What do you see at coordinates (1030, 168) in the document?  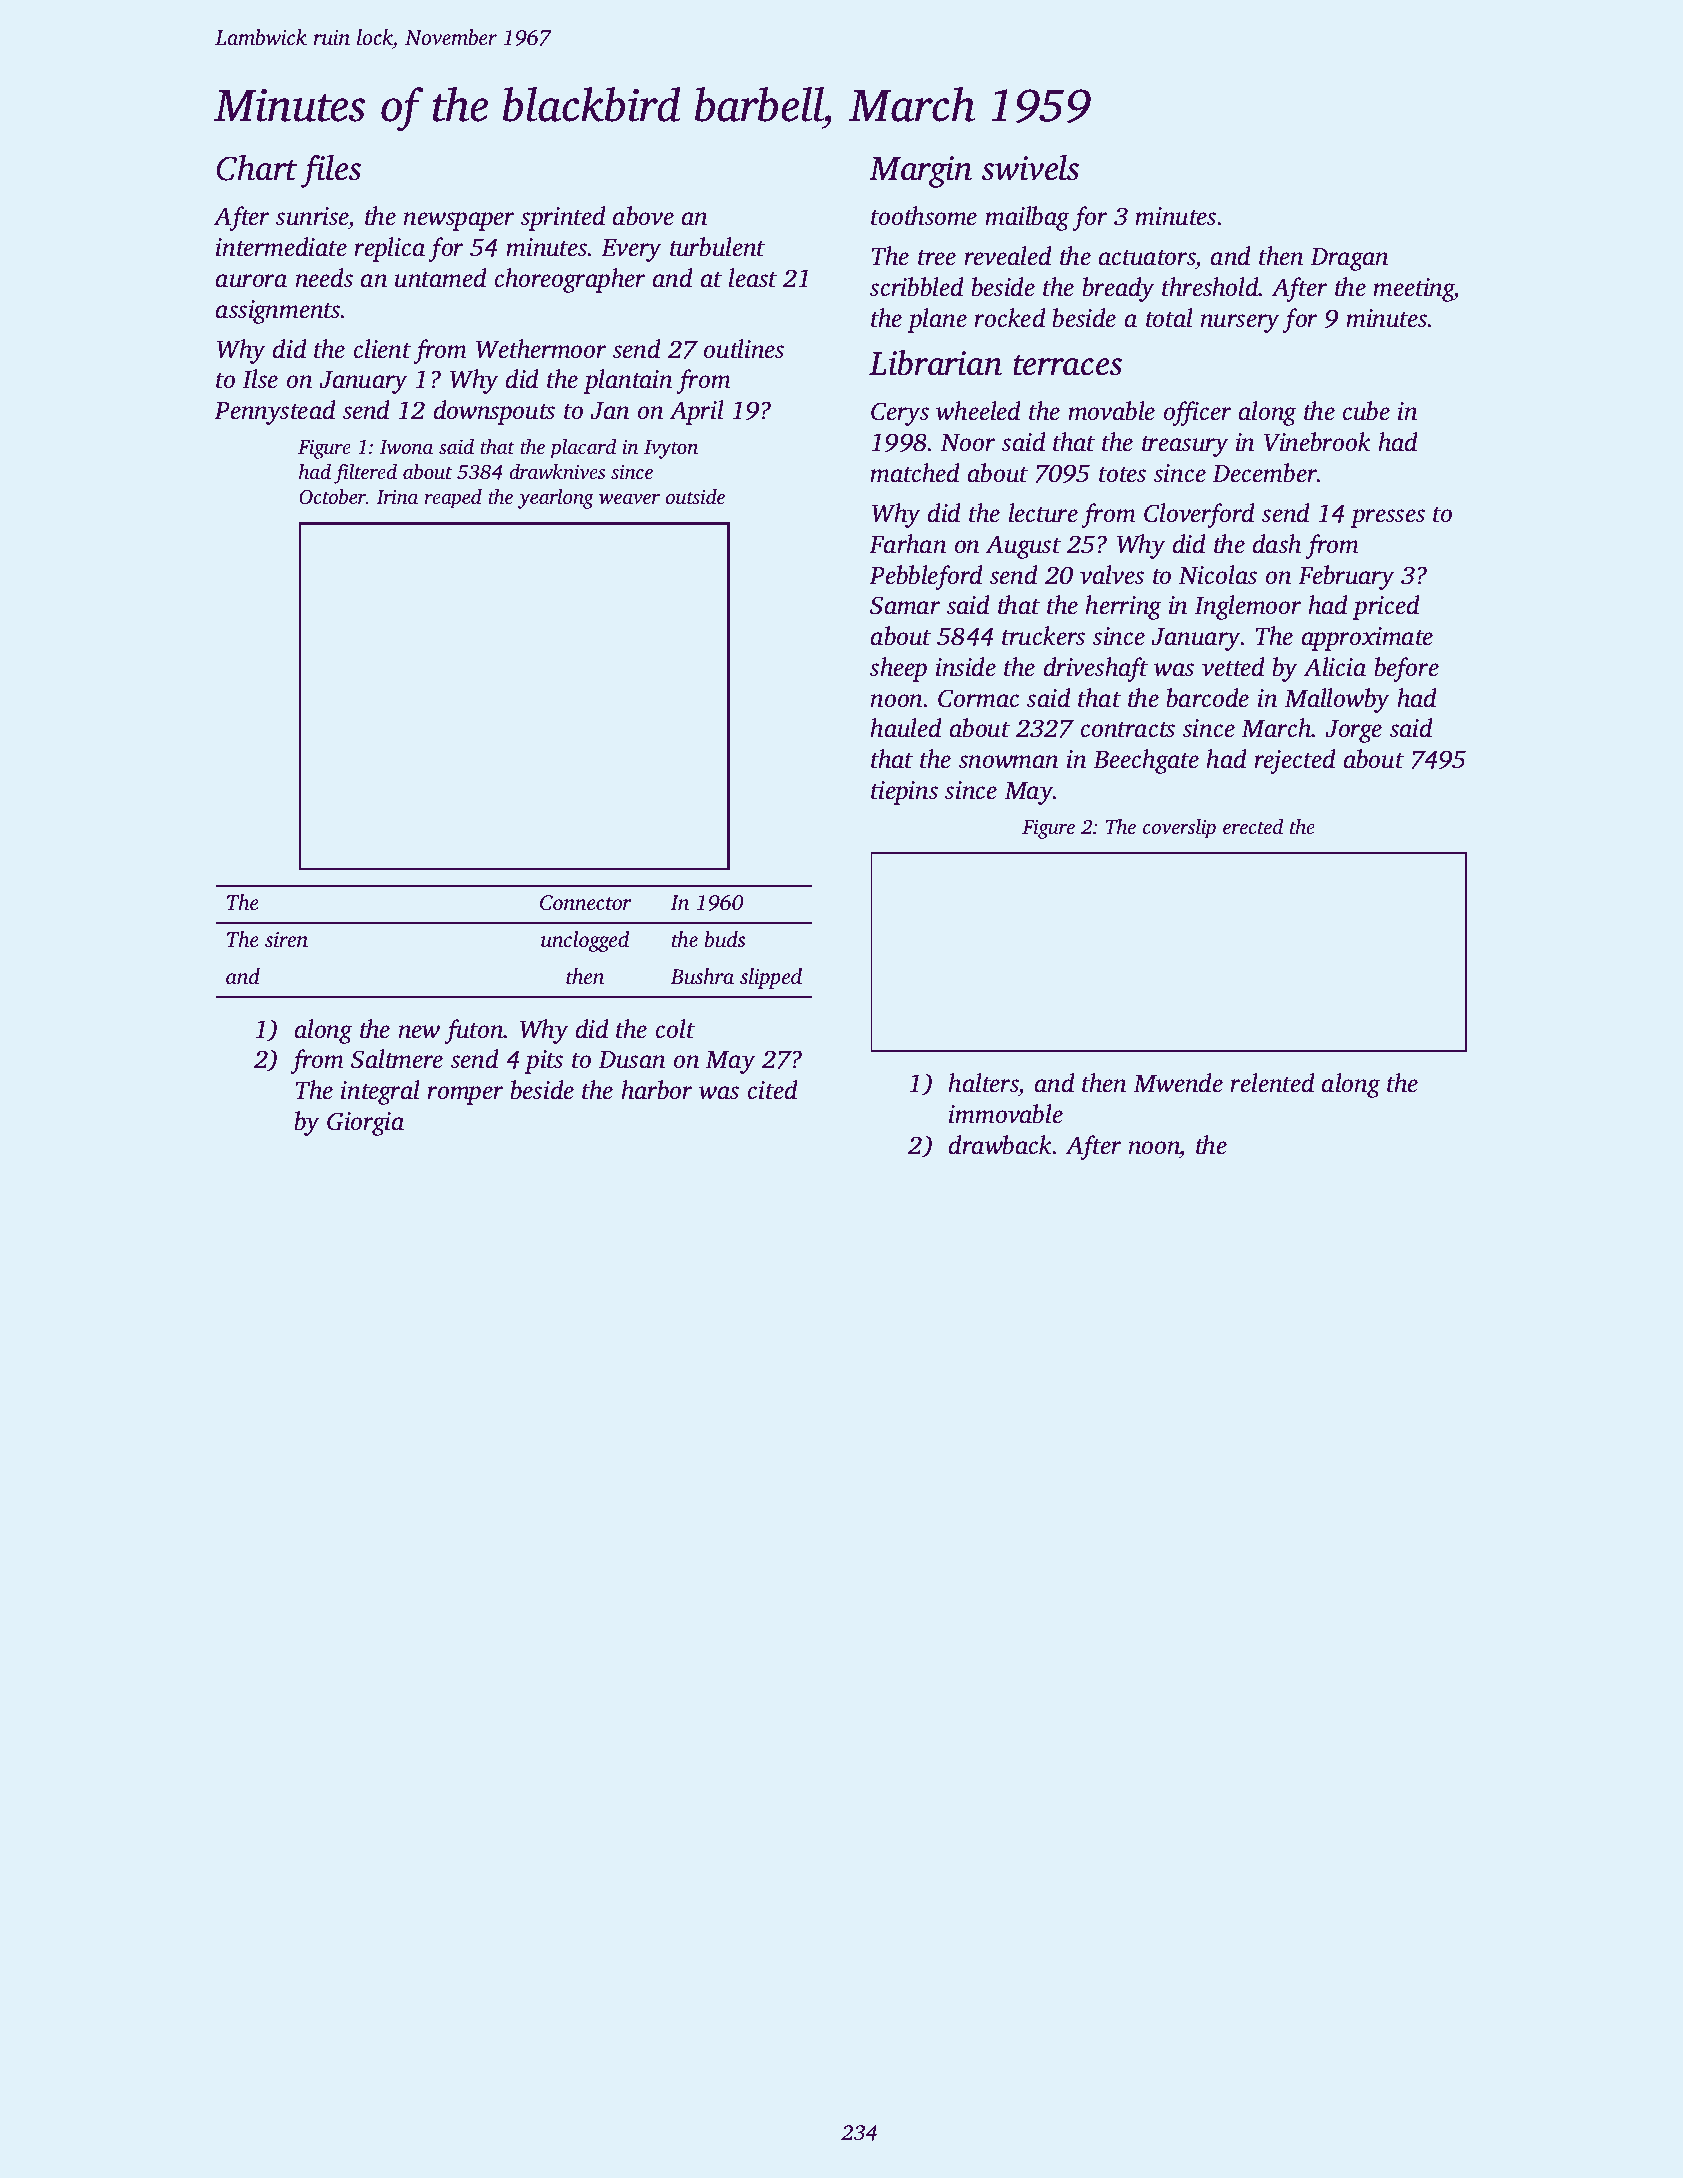 I see `swivels` at bounding box center [1030, 168].
